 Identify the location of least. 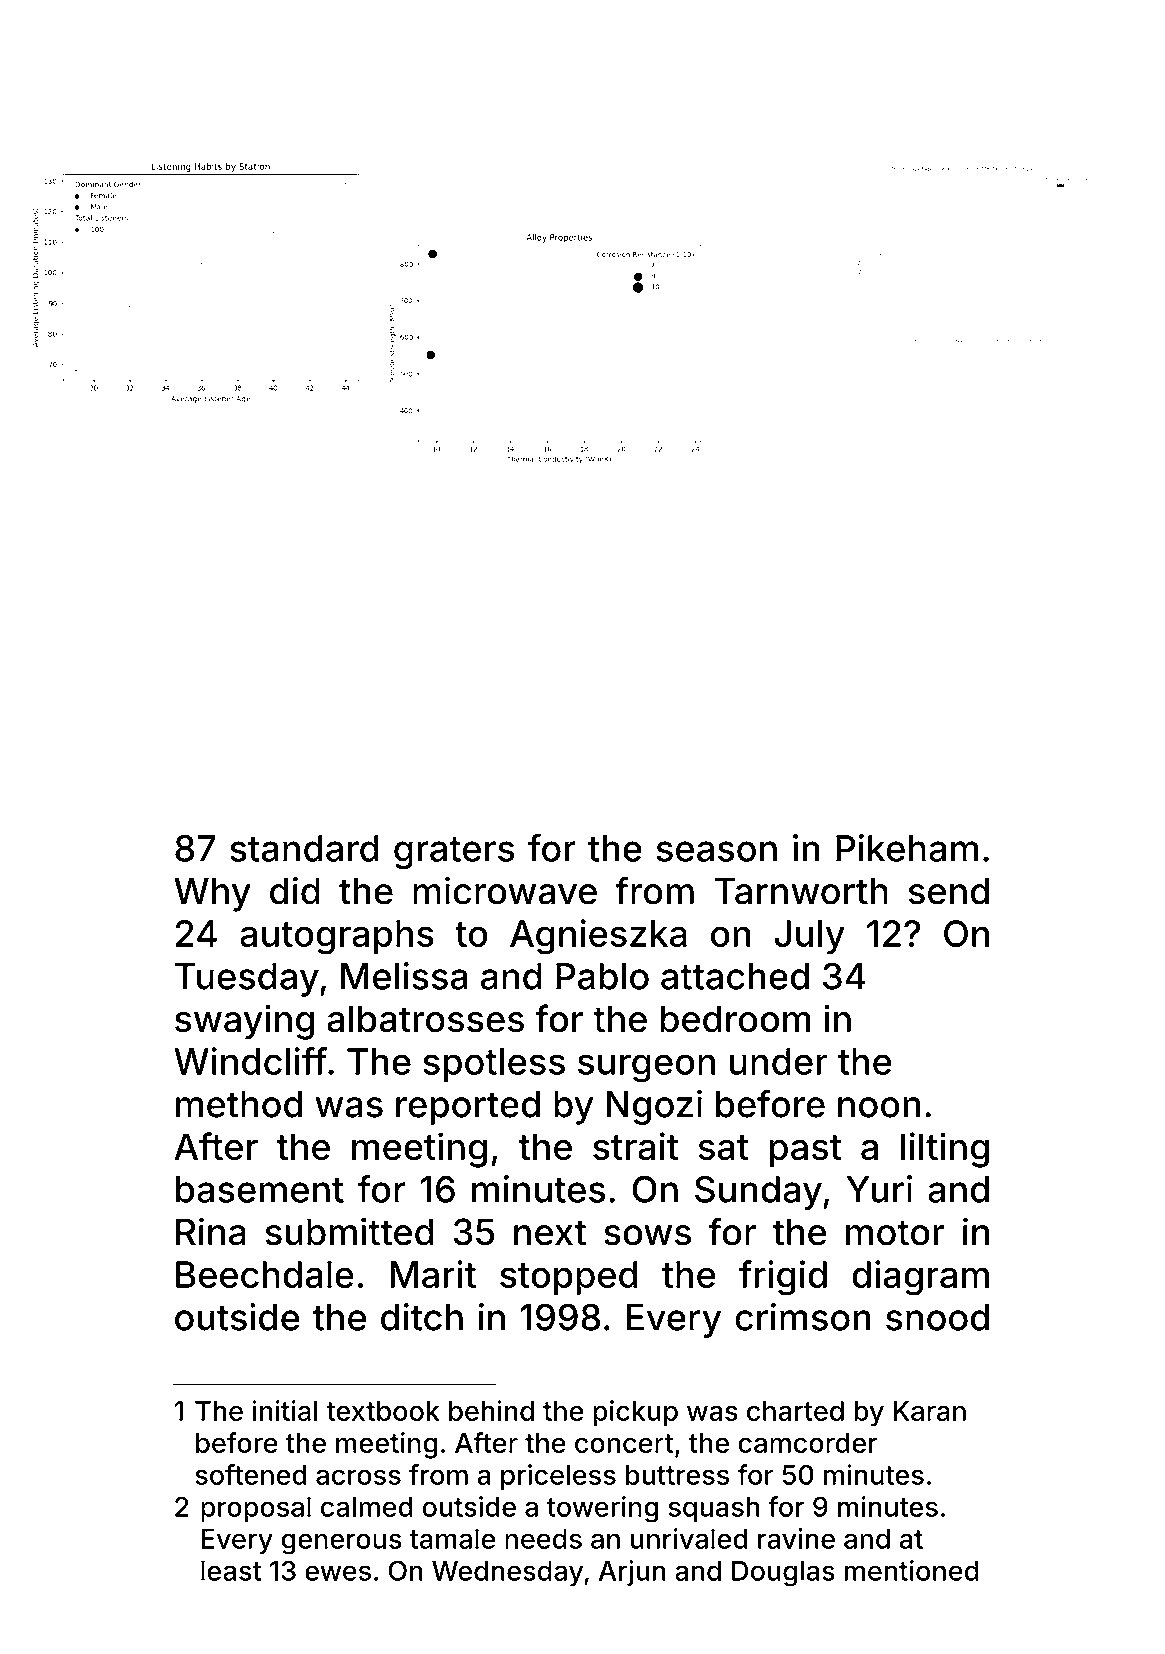
(231, 1570).
